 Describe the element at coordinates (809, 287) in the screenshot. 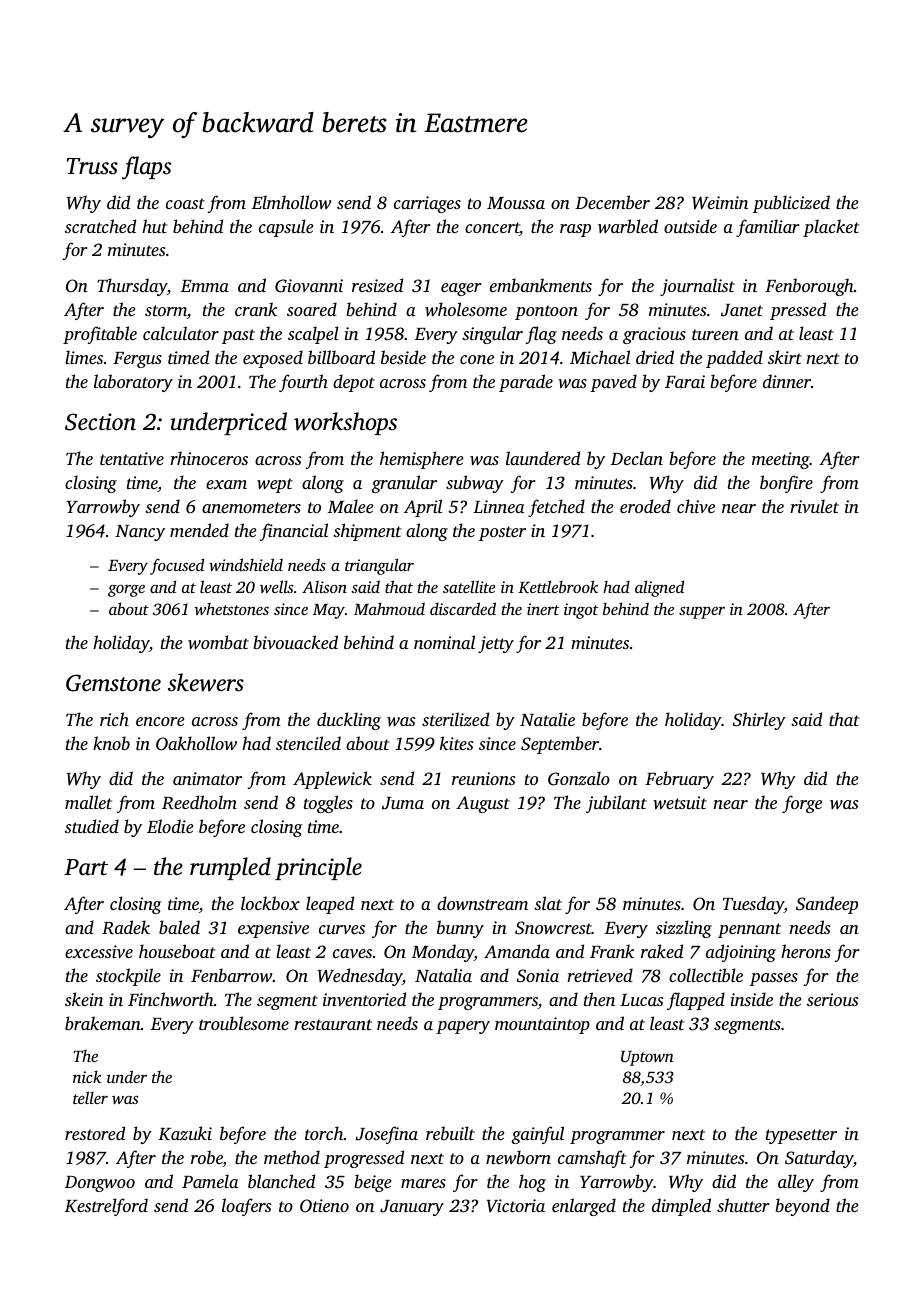

I see `Fenborough` at that location.
